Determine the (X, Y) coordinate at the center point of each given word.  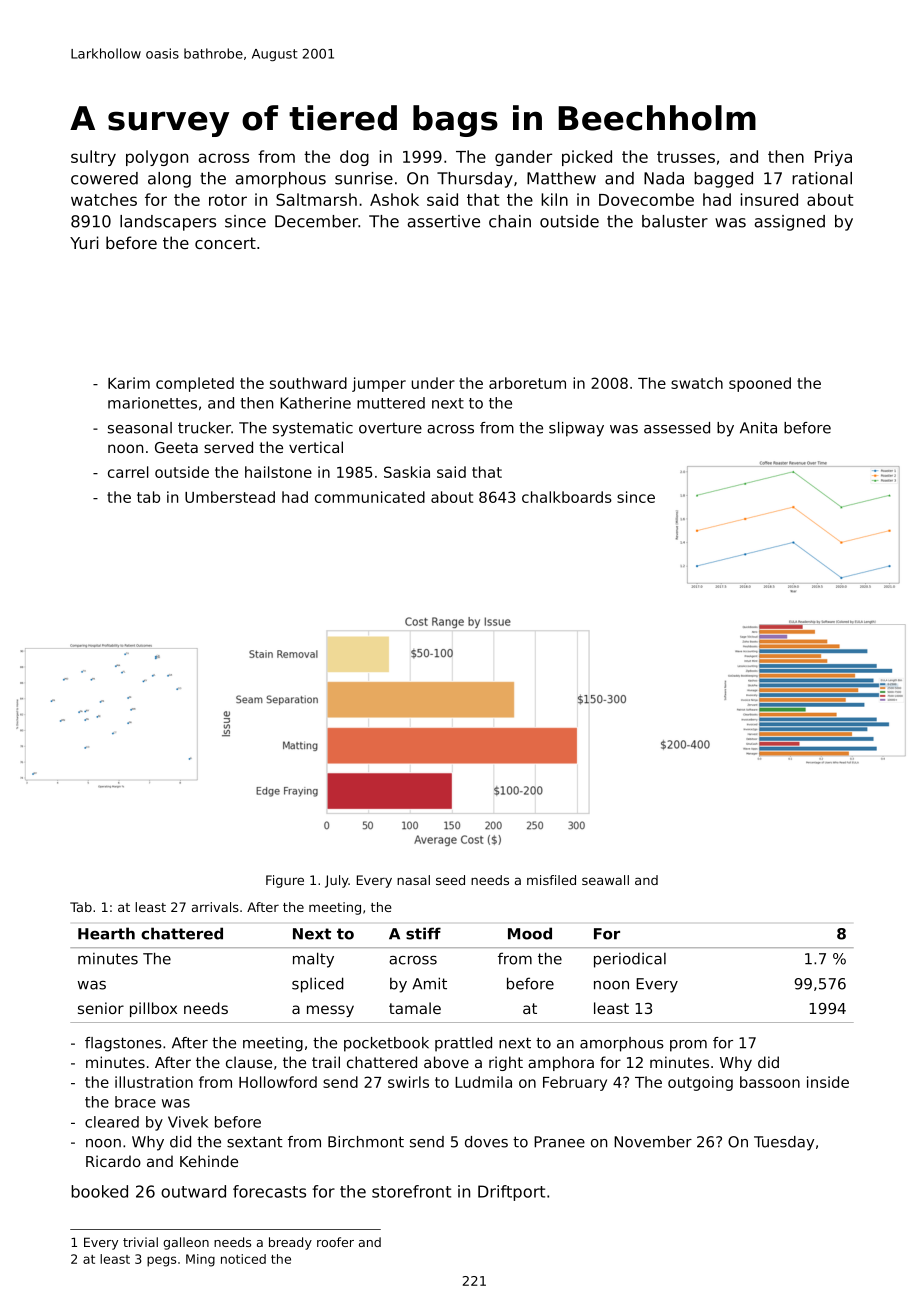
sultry (93, 158)
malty (313, 960)
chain (510, 221)
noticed (243, 1259)
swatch (697, 383)
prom (688, 1046)
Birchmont (366, 1142)
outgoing (700, 1083)
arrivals (215, 907)
